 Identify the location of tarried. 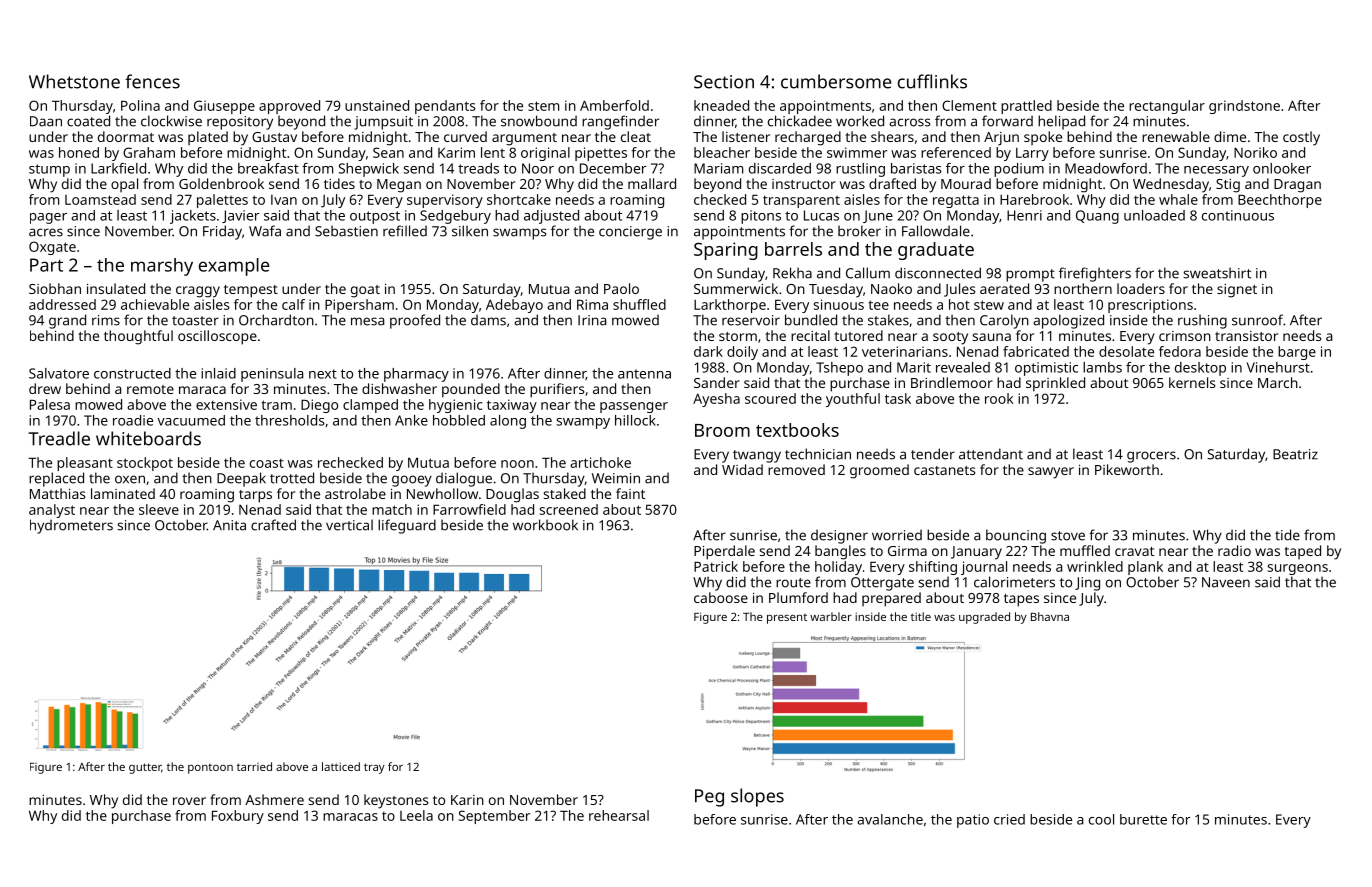
(254, 766).
